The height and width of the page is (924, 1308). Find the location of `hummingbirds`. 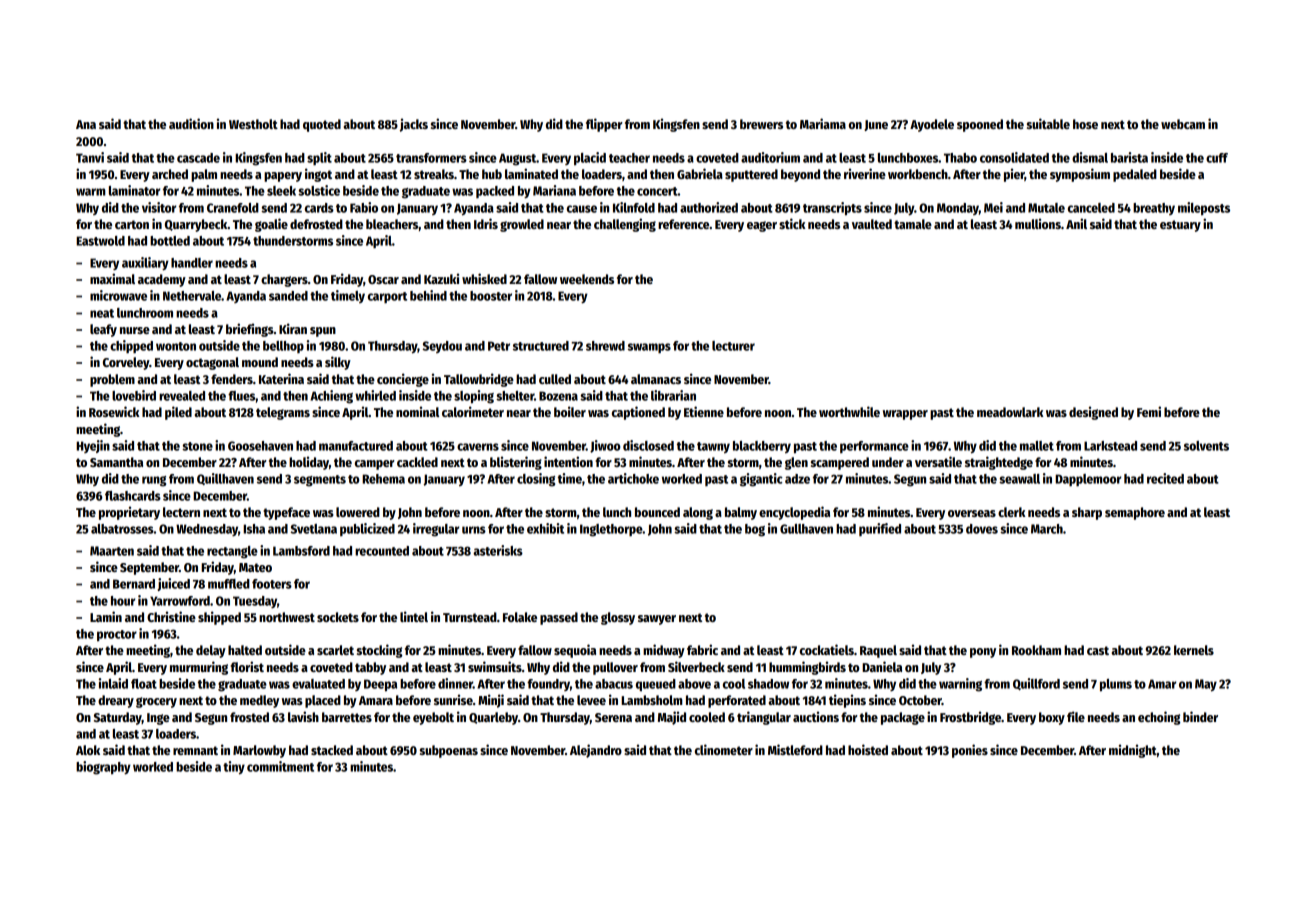

hummingbirds is located at coordinates (807, 668).
